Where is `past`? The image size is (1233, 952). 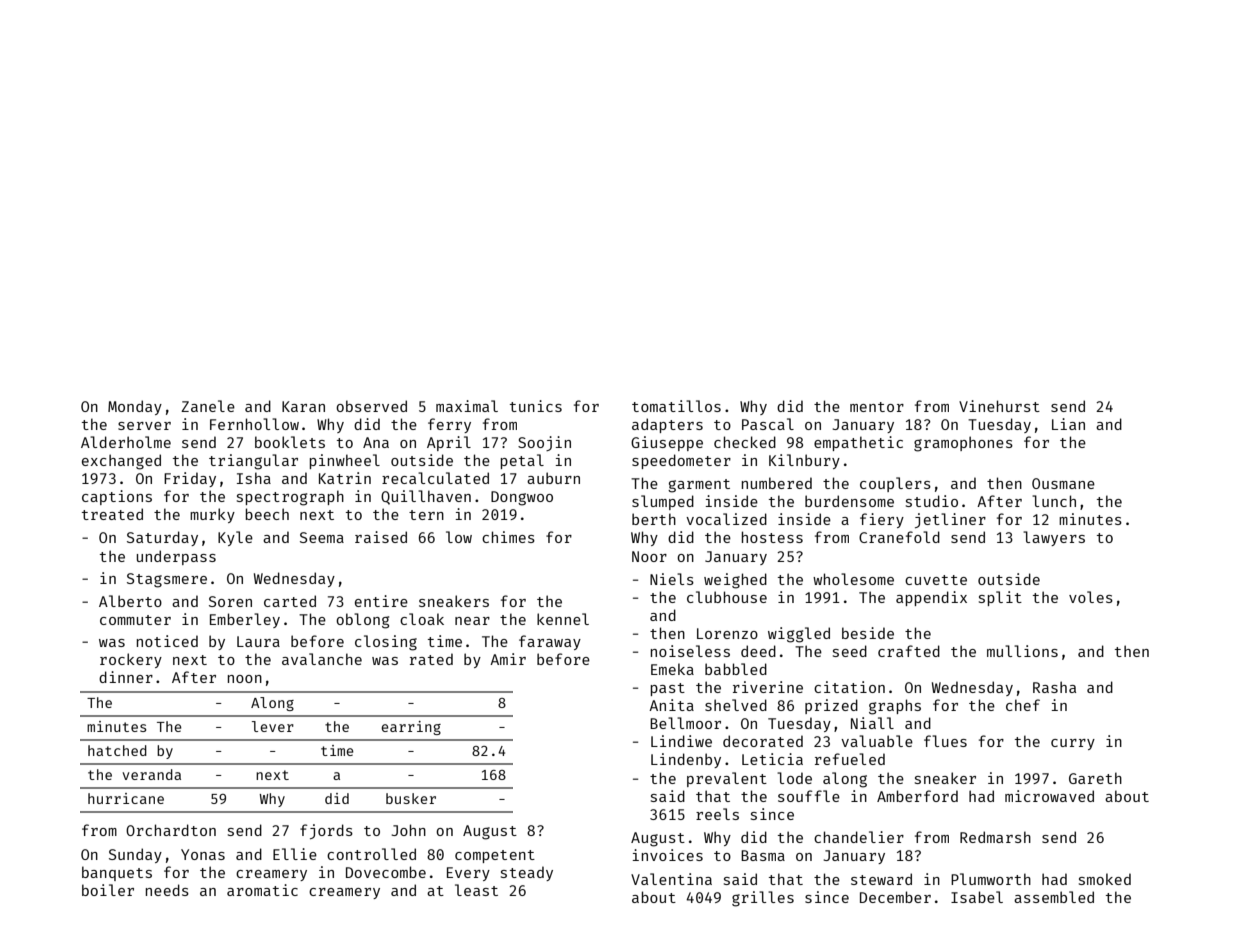
past is located at coordinates (668, 689).
